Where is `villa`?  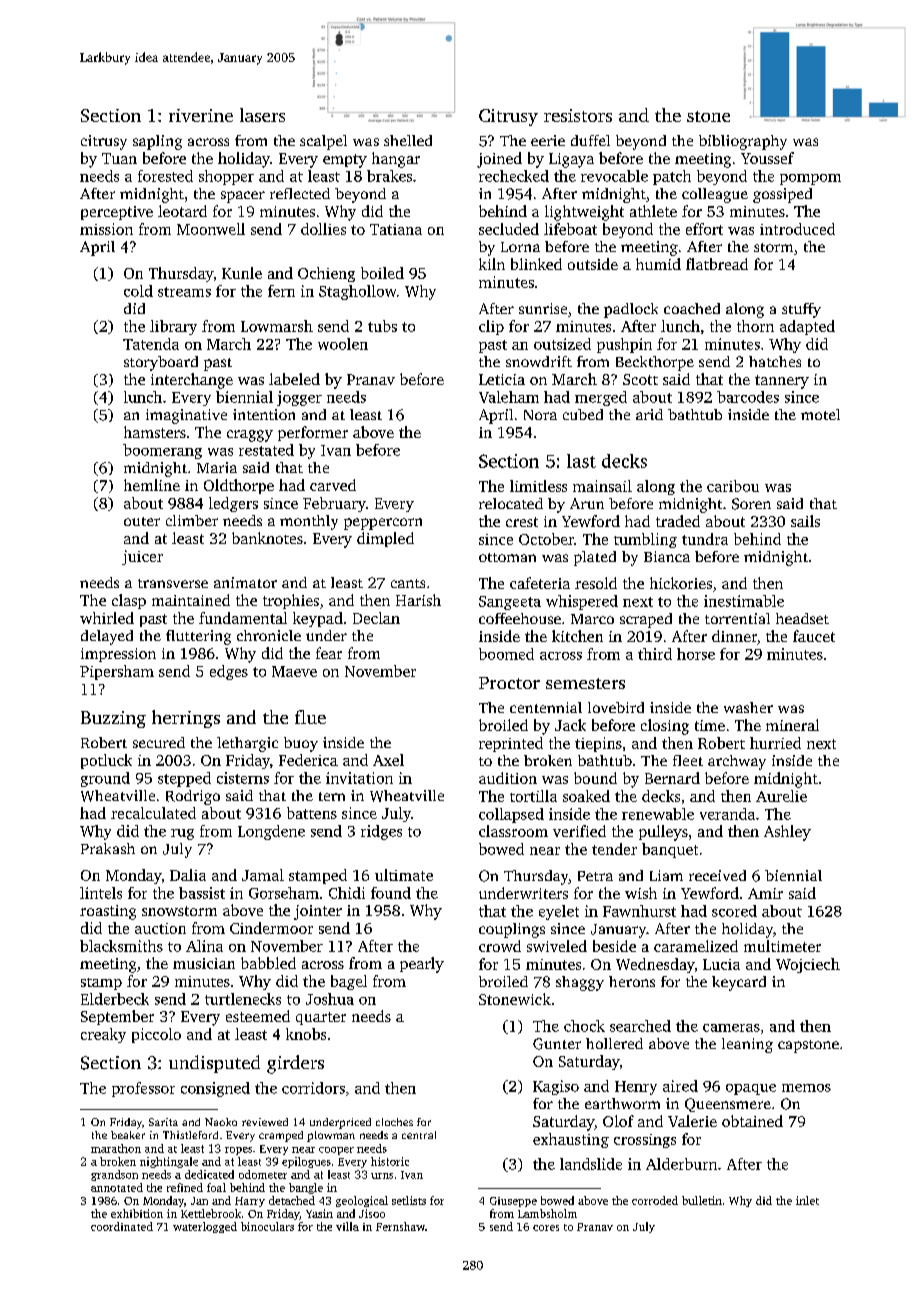 villa is located at coordinates (347, 1226).
